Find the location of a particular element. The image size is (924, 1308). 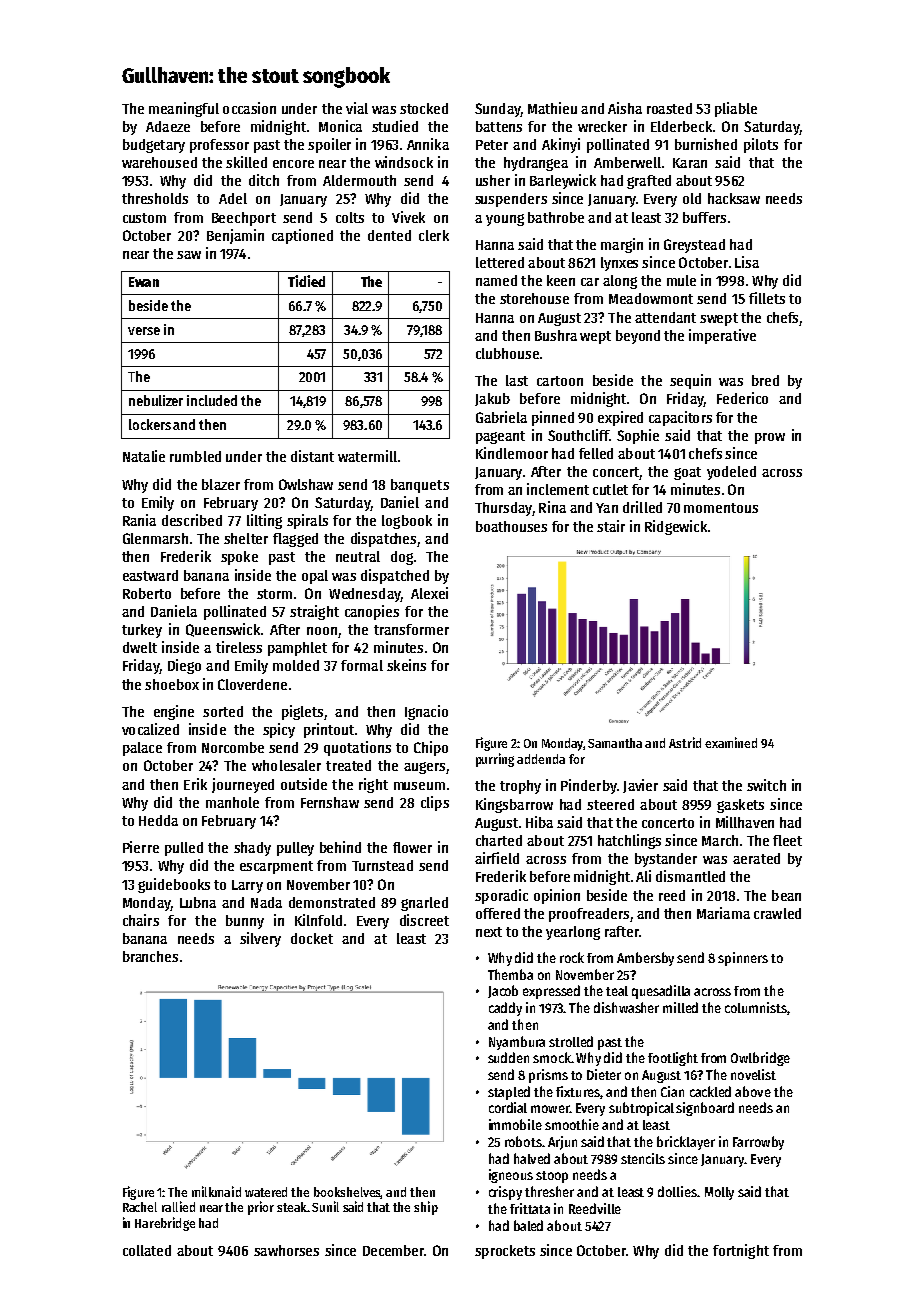

Rina is located at coordinates (552, 507).
